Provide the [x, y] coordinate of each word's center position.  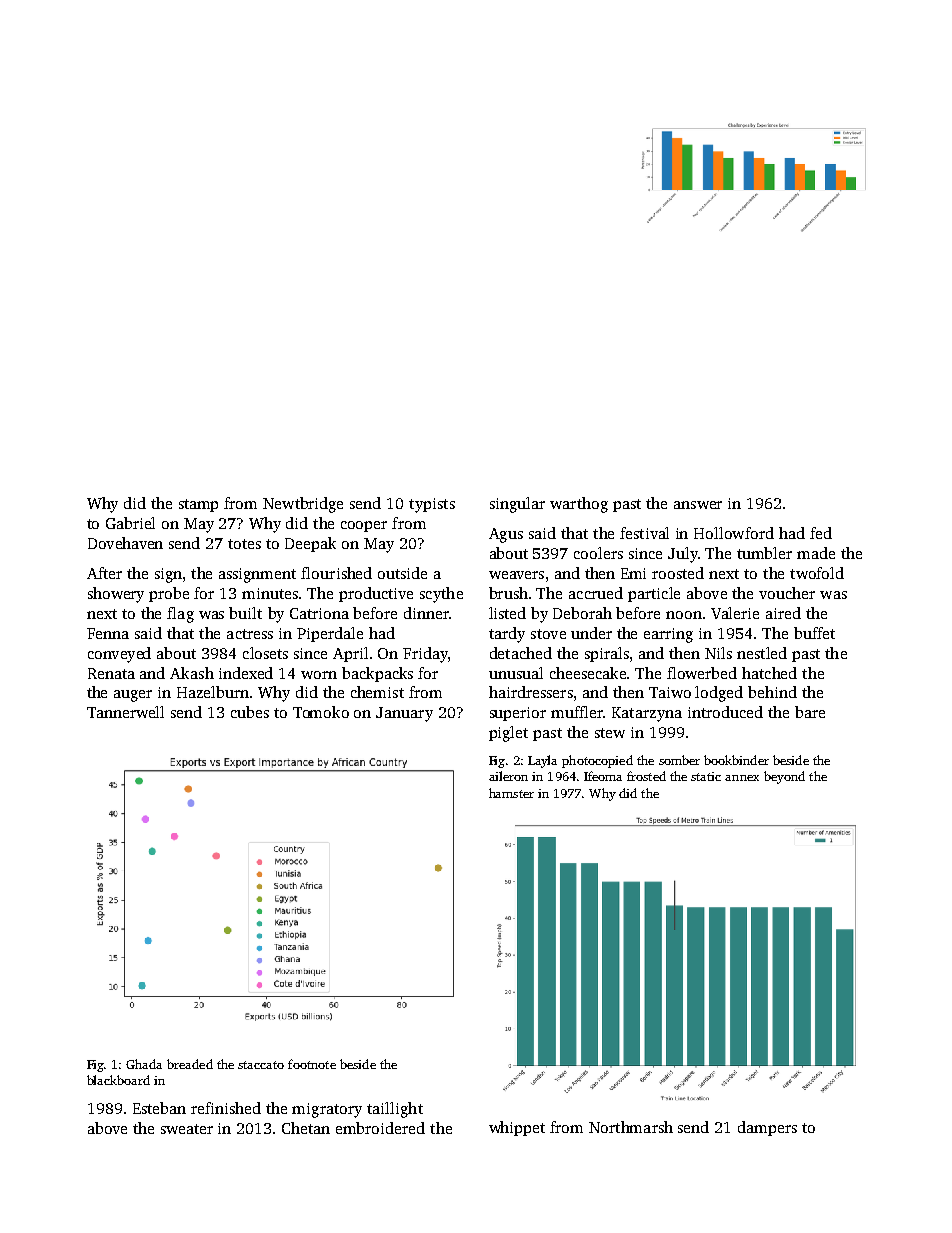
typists [432, 505]
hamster [511, 793]
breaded [190, 1064]
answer [698, 505]
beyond [784, 777]
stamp [198, 505]
